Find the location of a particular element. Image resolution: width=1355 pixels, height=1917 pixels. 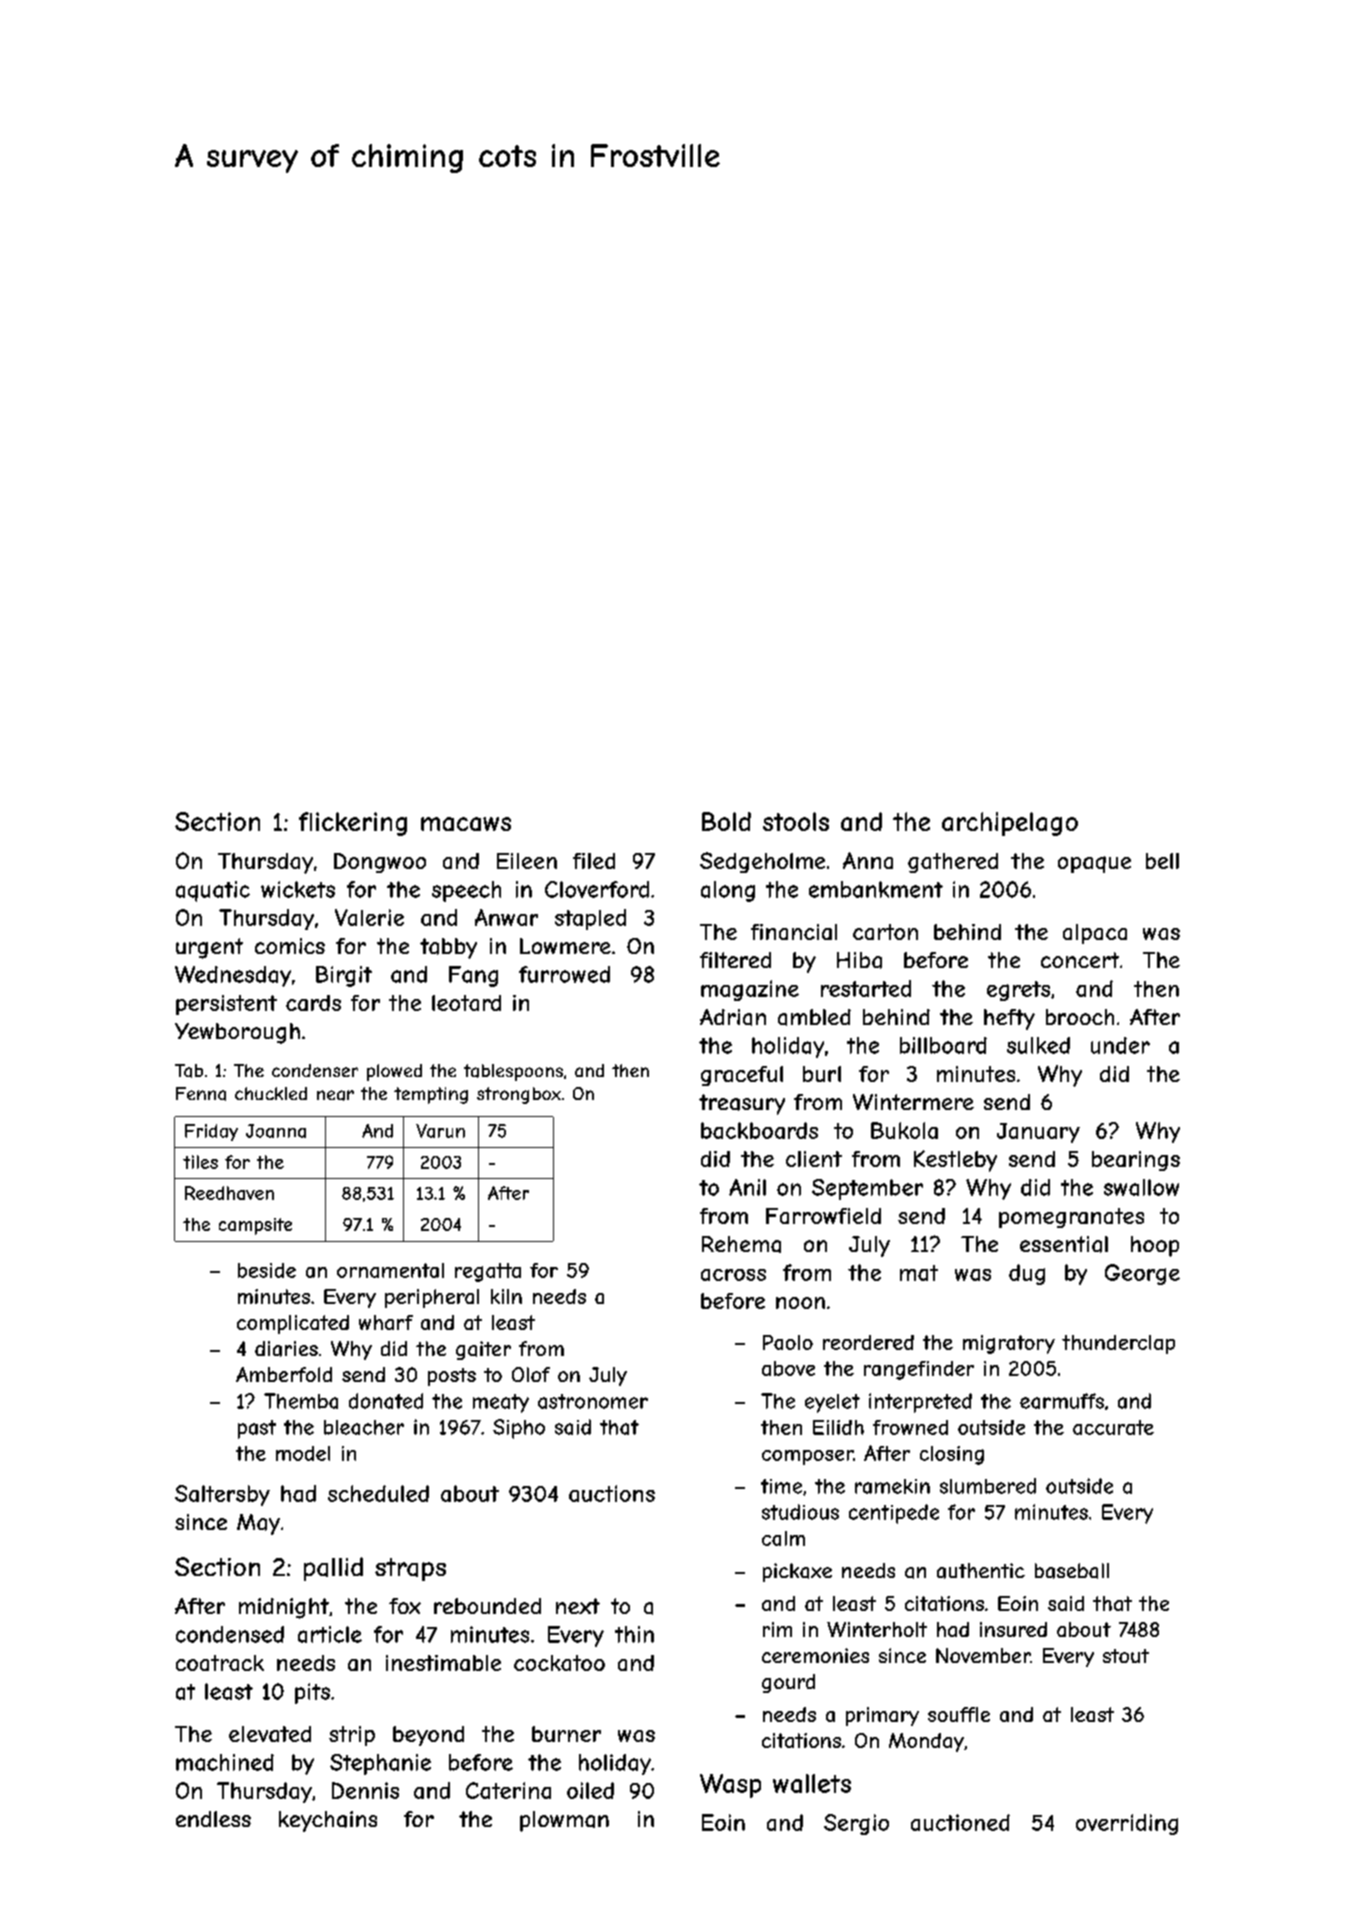

alpaca is located at coordinates (1095, 934).
